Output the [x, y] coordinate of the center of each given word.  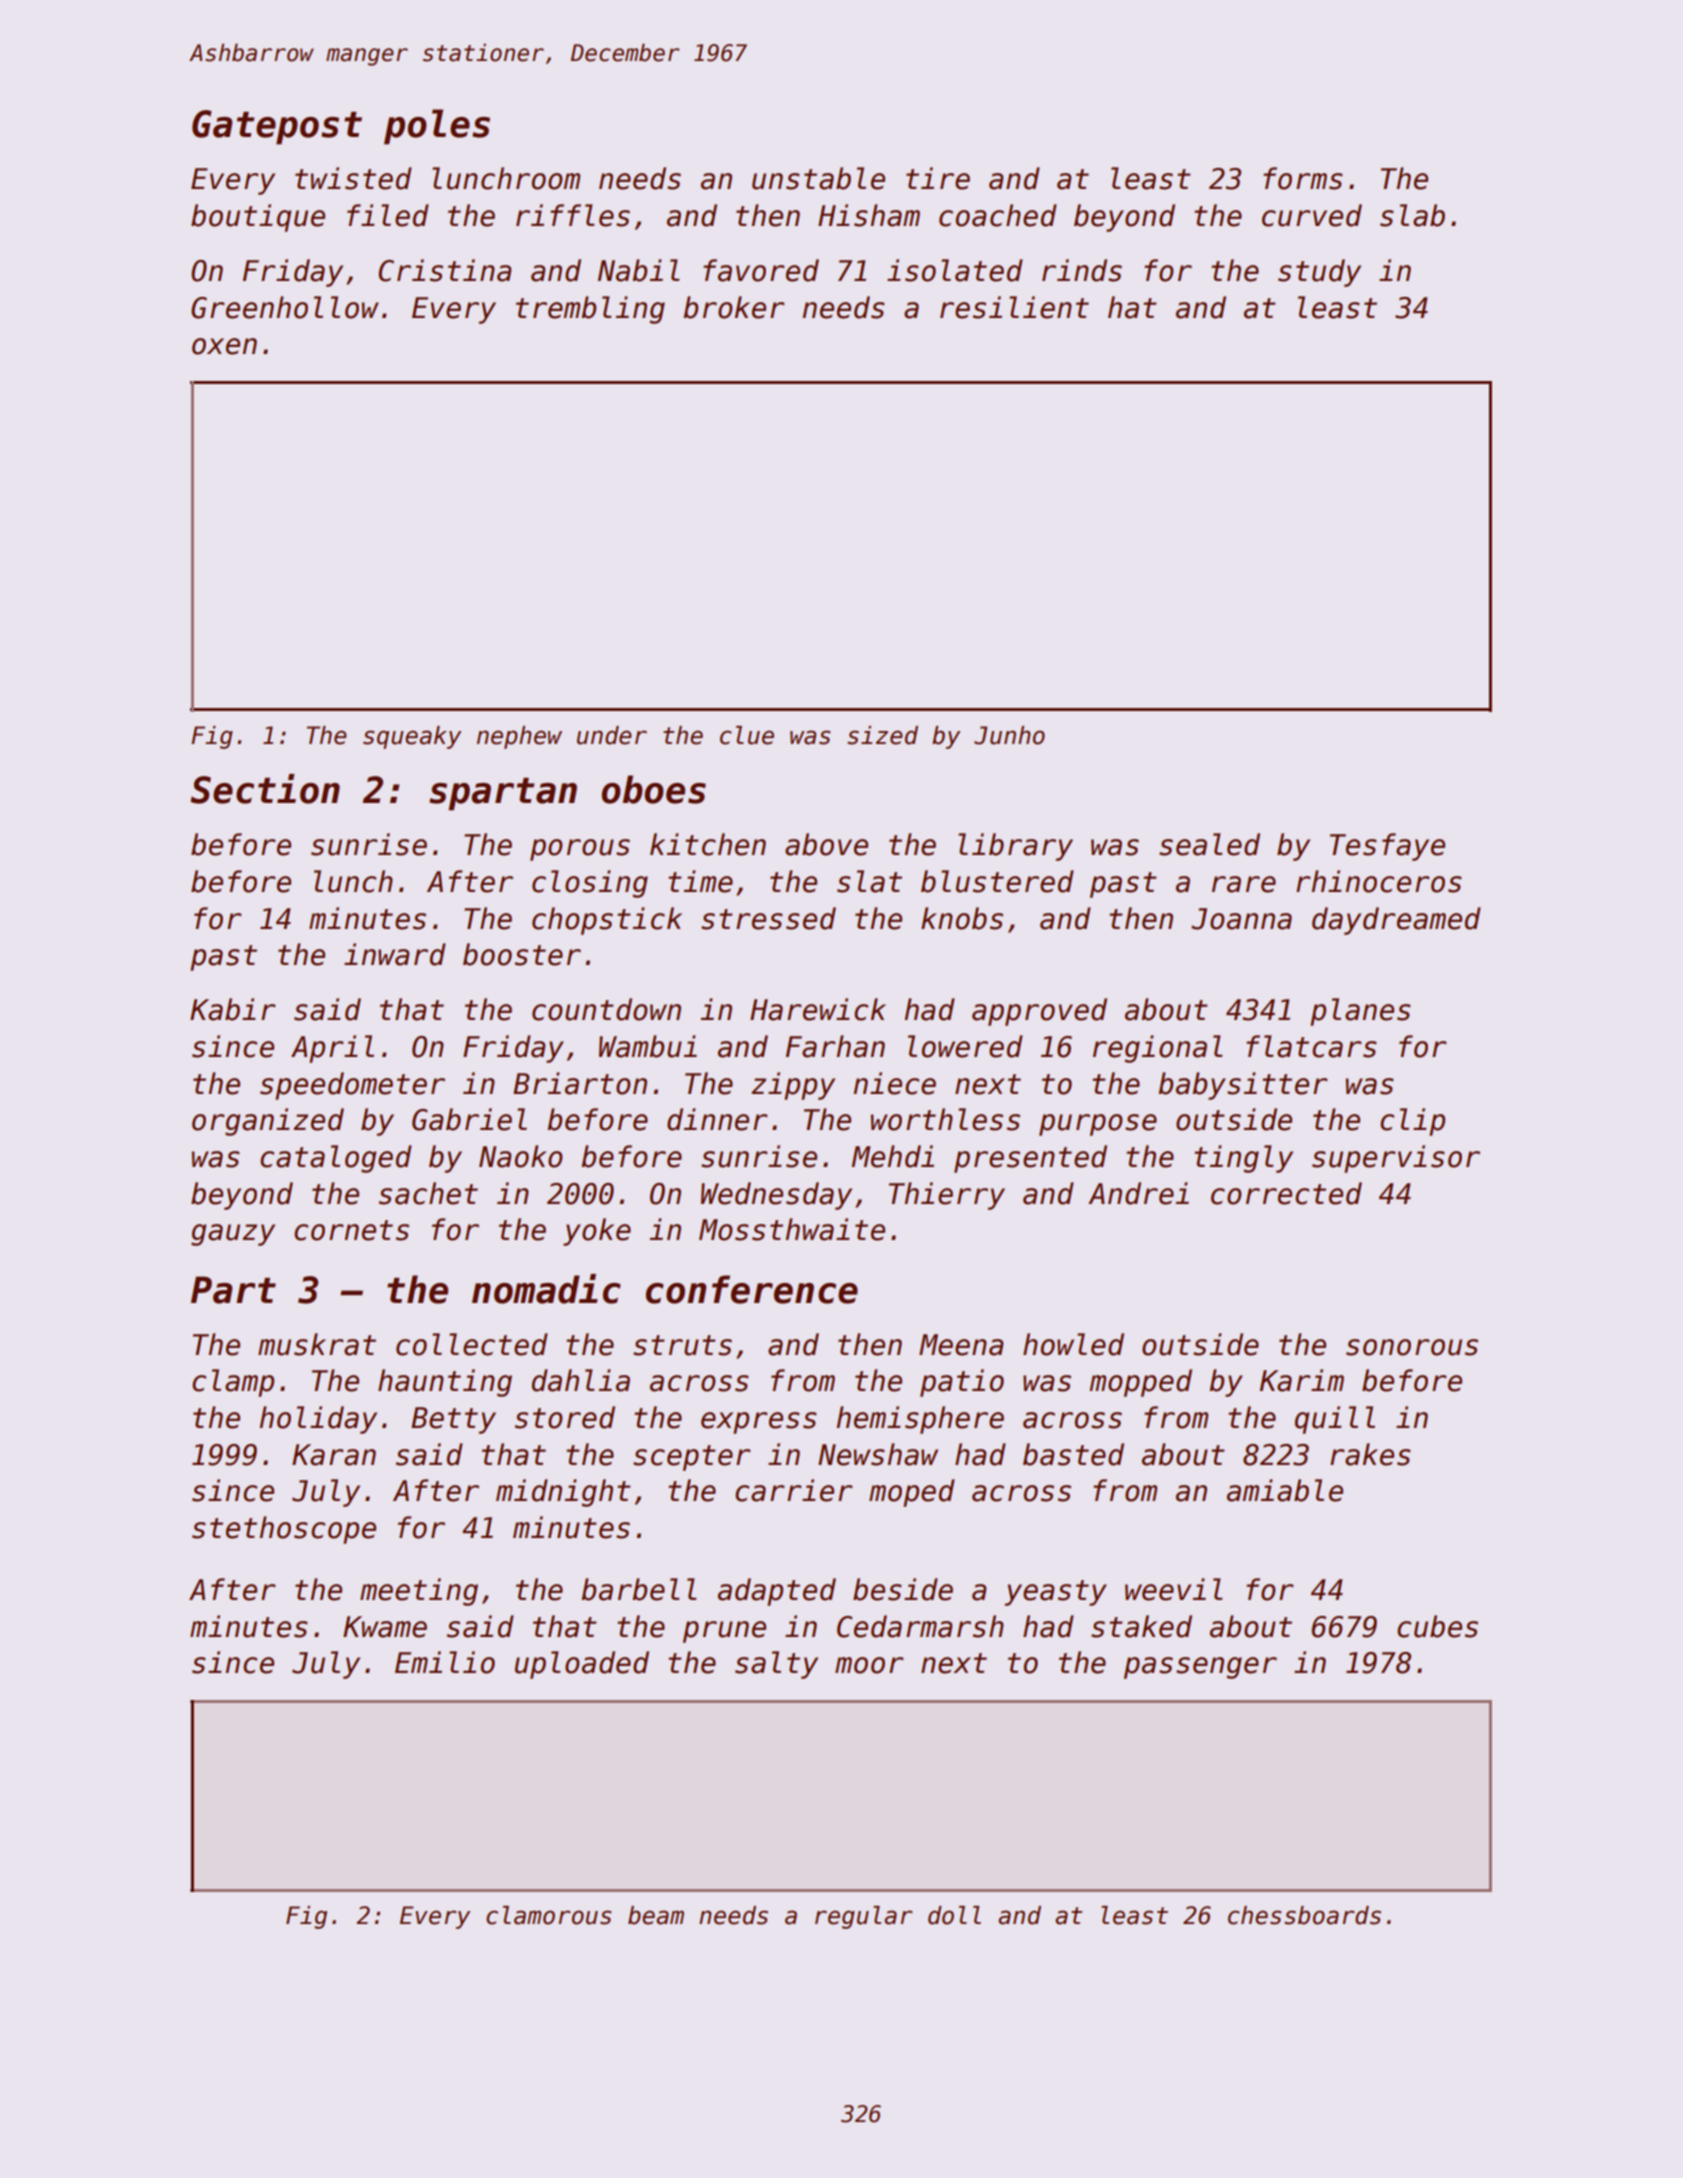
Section [265, 789]
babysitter [1243, 1086]
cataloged [336, 1159]
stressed [768, 918]
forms [1303, 178]
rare [1244, 884]
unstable [818, 178]
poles [437, 127]
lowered [965, 1046]
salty [776, 1665]
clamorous [549, 1915]
